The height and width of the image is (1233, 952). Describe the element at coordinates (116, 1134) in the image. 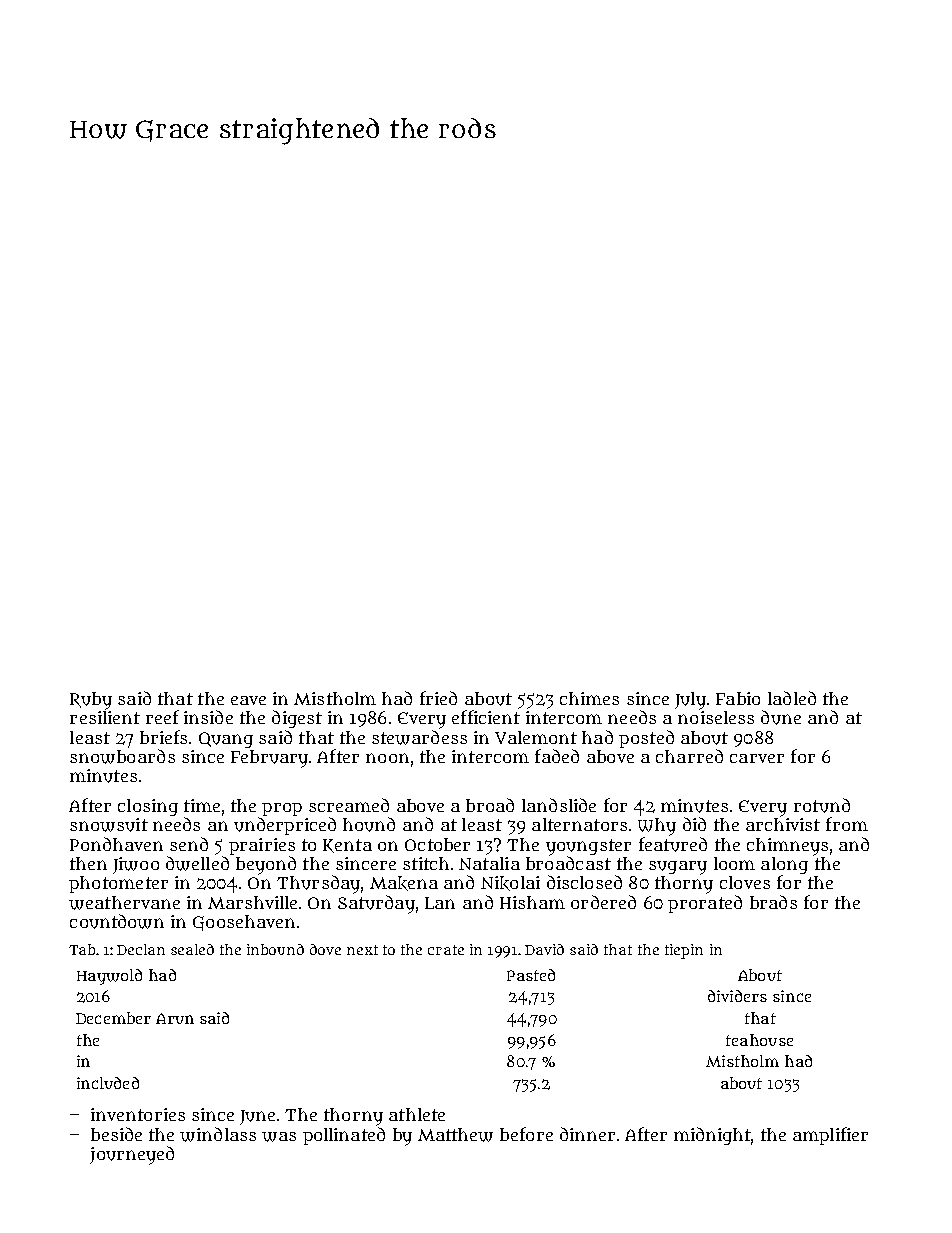

I see `beside` at that location.
